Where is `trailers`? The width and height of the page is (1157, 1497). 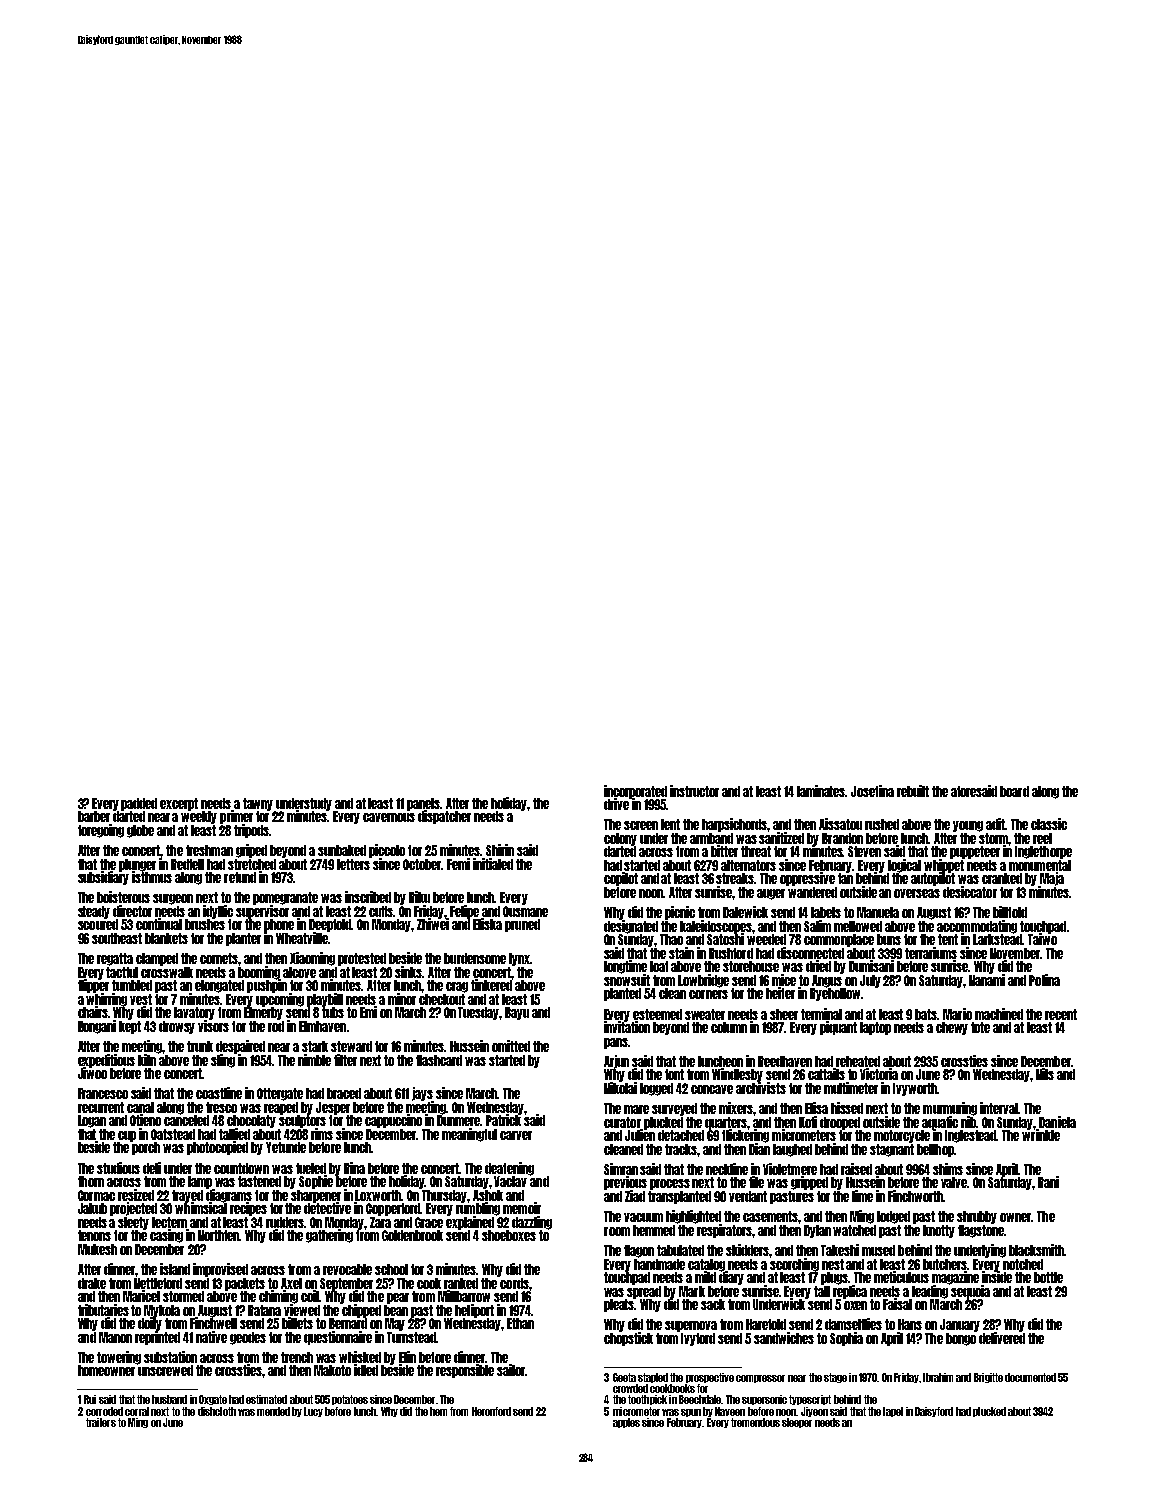 trailers is located at coordinates (101, 1422).
